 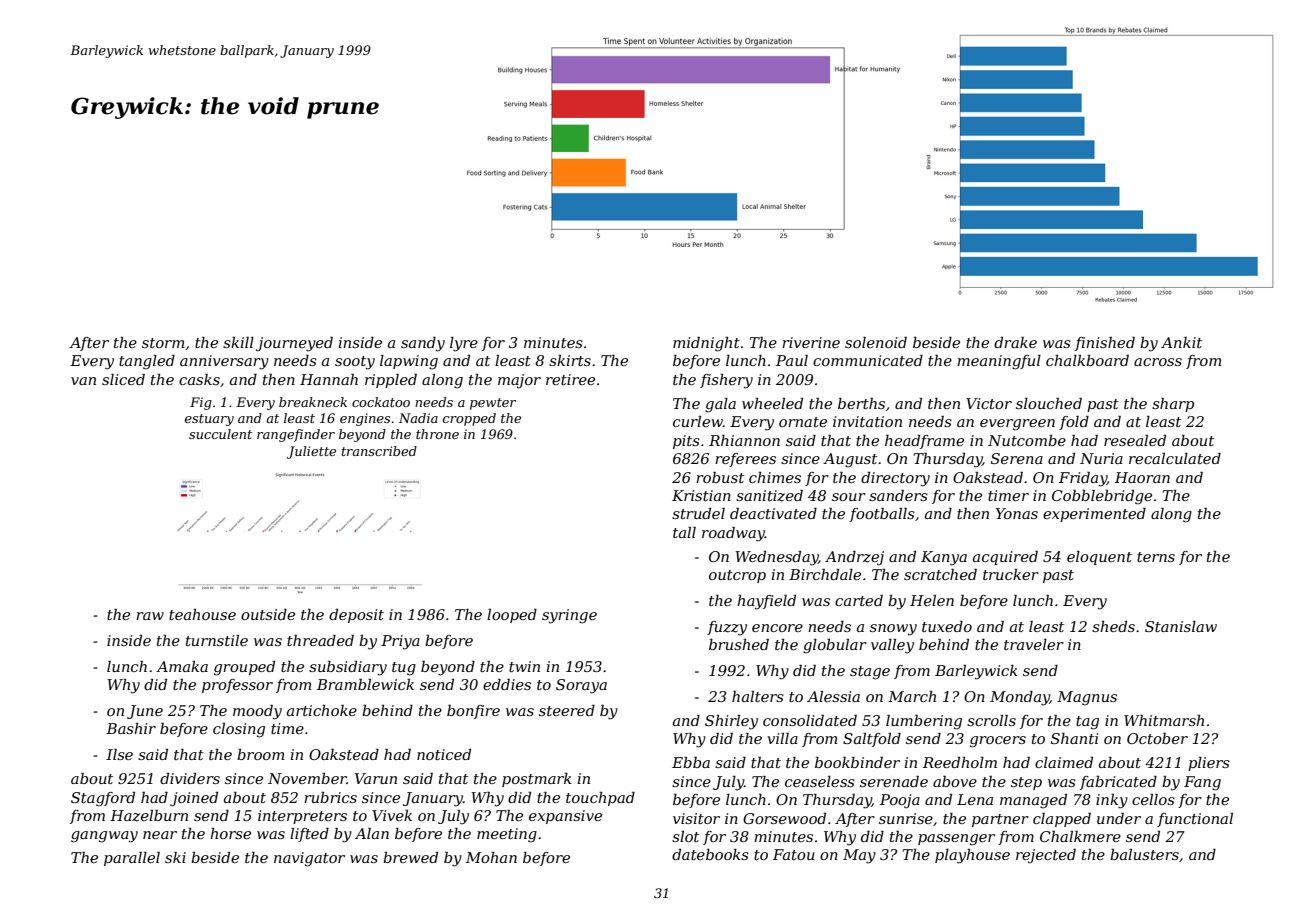 What do you see at coordinates (294, 344) in the document?
I see `journeyed` at bounding box center [294, 344].
